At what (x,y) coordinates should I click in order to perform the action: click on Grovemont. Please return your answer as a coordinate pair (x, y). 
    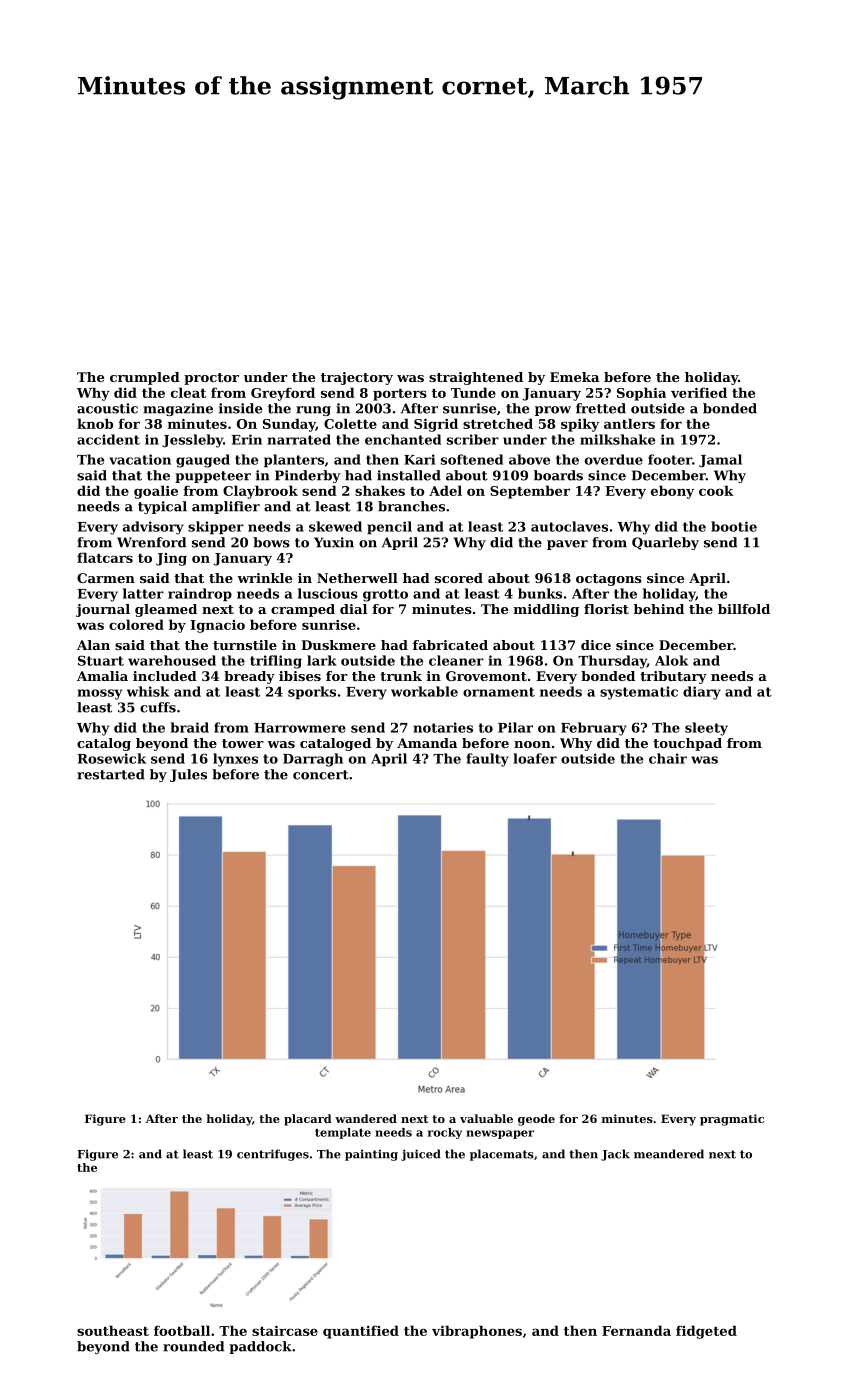
    Looking at the image, I should click on (486, 676).
